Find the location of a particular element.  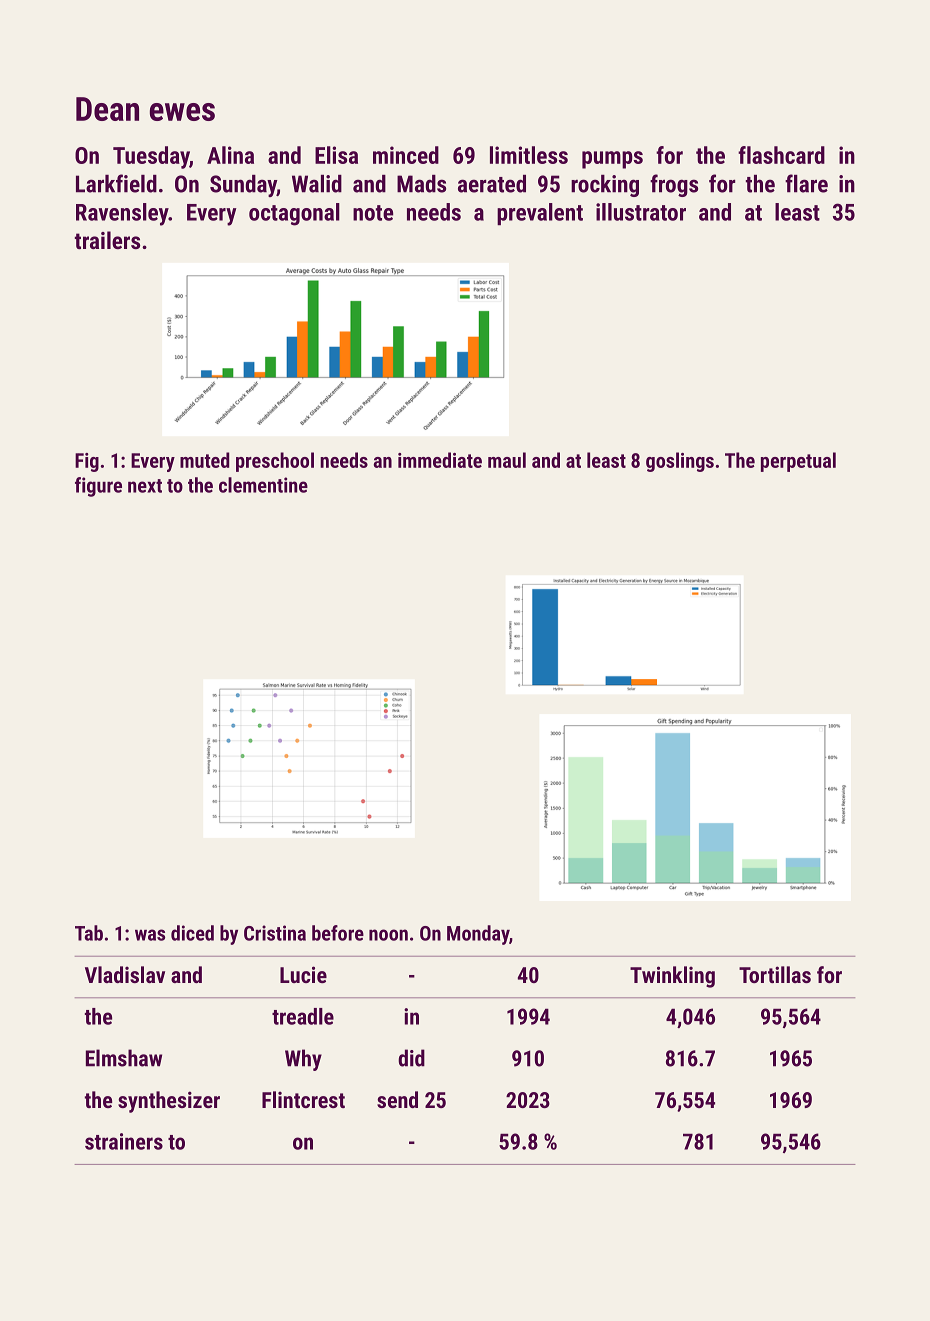

did is located at coordinates (411, 1058).
